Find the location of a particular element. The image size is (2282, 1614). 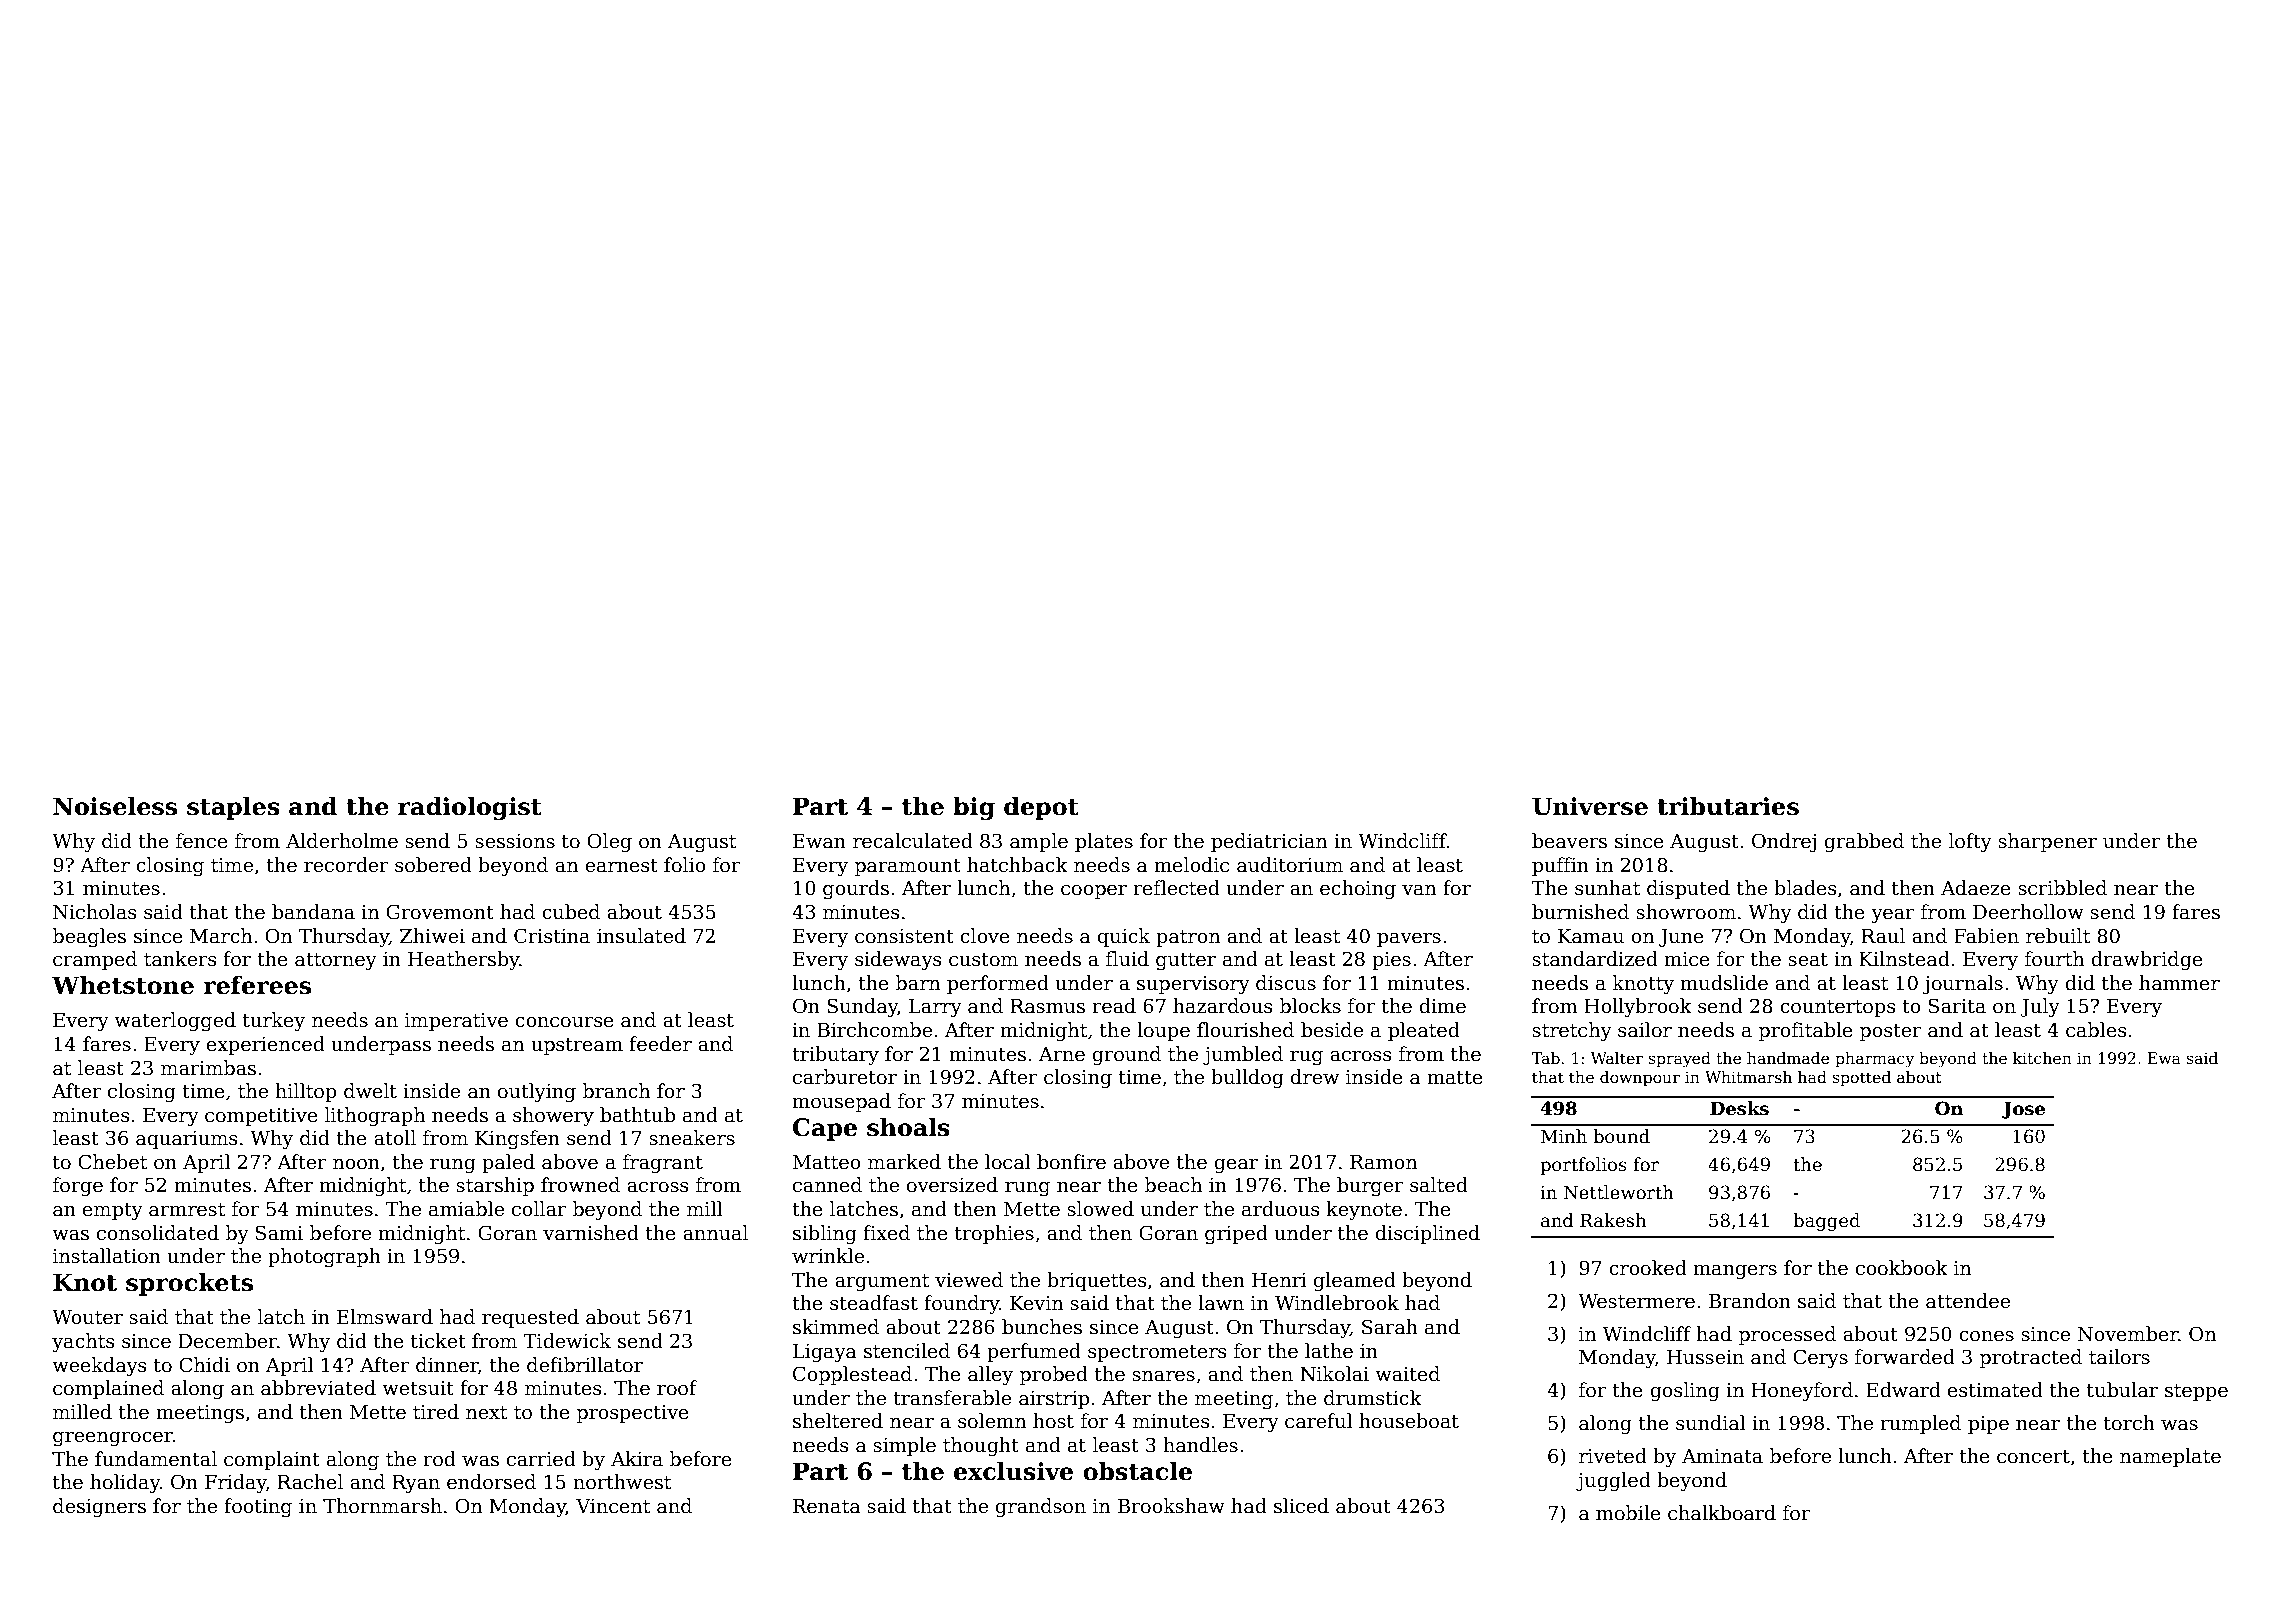

competitive is located at coordinates (261, 1117).
